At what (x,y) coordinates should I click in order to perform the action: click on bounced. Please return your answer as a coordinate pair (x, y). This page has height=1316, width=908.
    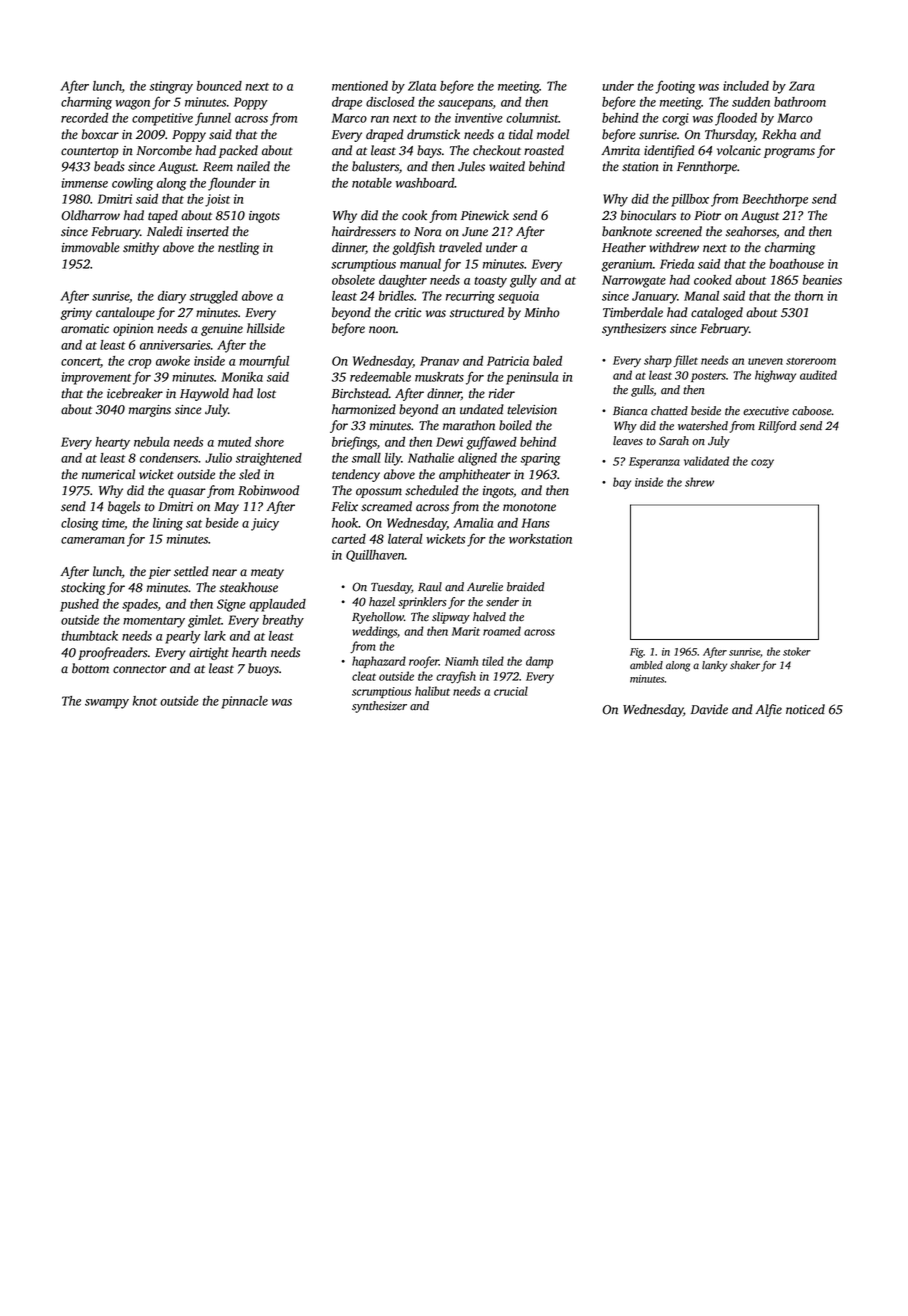
    Looking at the image, I should click on (219, 86).
